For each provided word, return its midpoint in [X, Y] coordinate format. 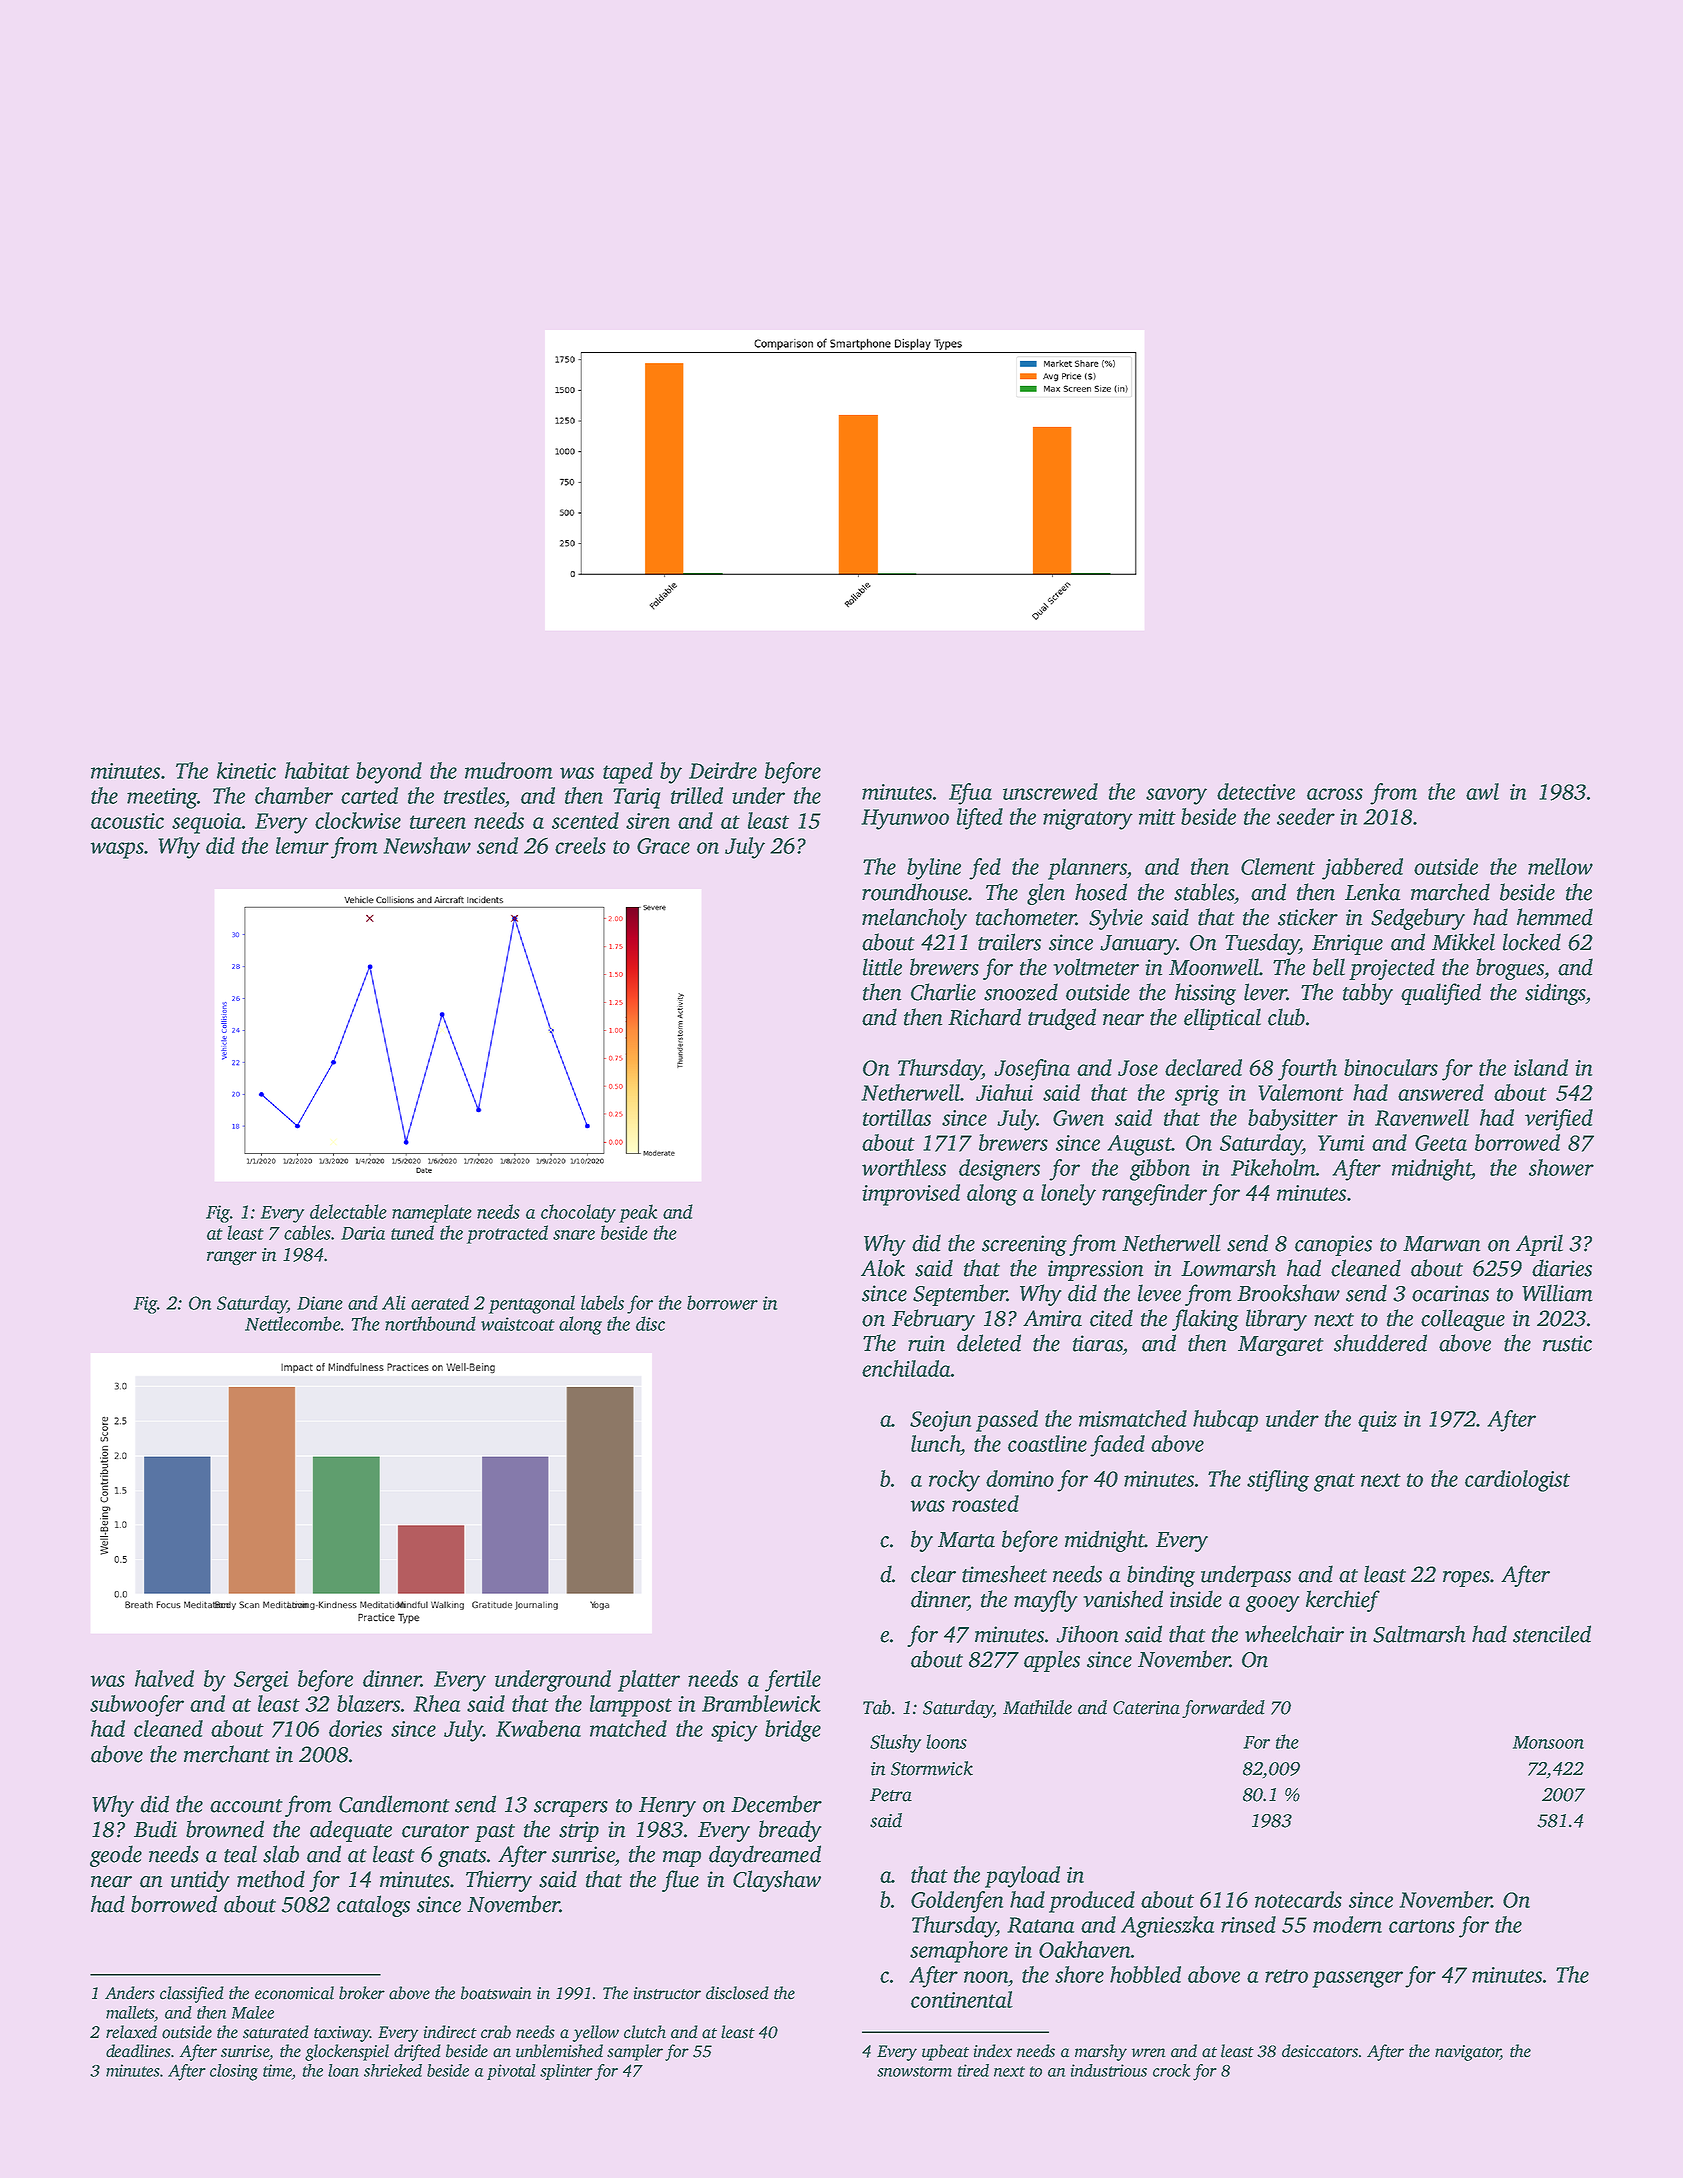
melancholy [914, 919]
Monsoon [1548, 1742]
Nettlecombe [293, 1323]
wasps [117, 850]
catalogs [373, 1906]
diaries [1562, 1268]
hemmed [1555, 917]
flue [680, 1881]
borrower [722, 1302]
